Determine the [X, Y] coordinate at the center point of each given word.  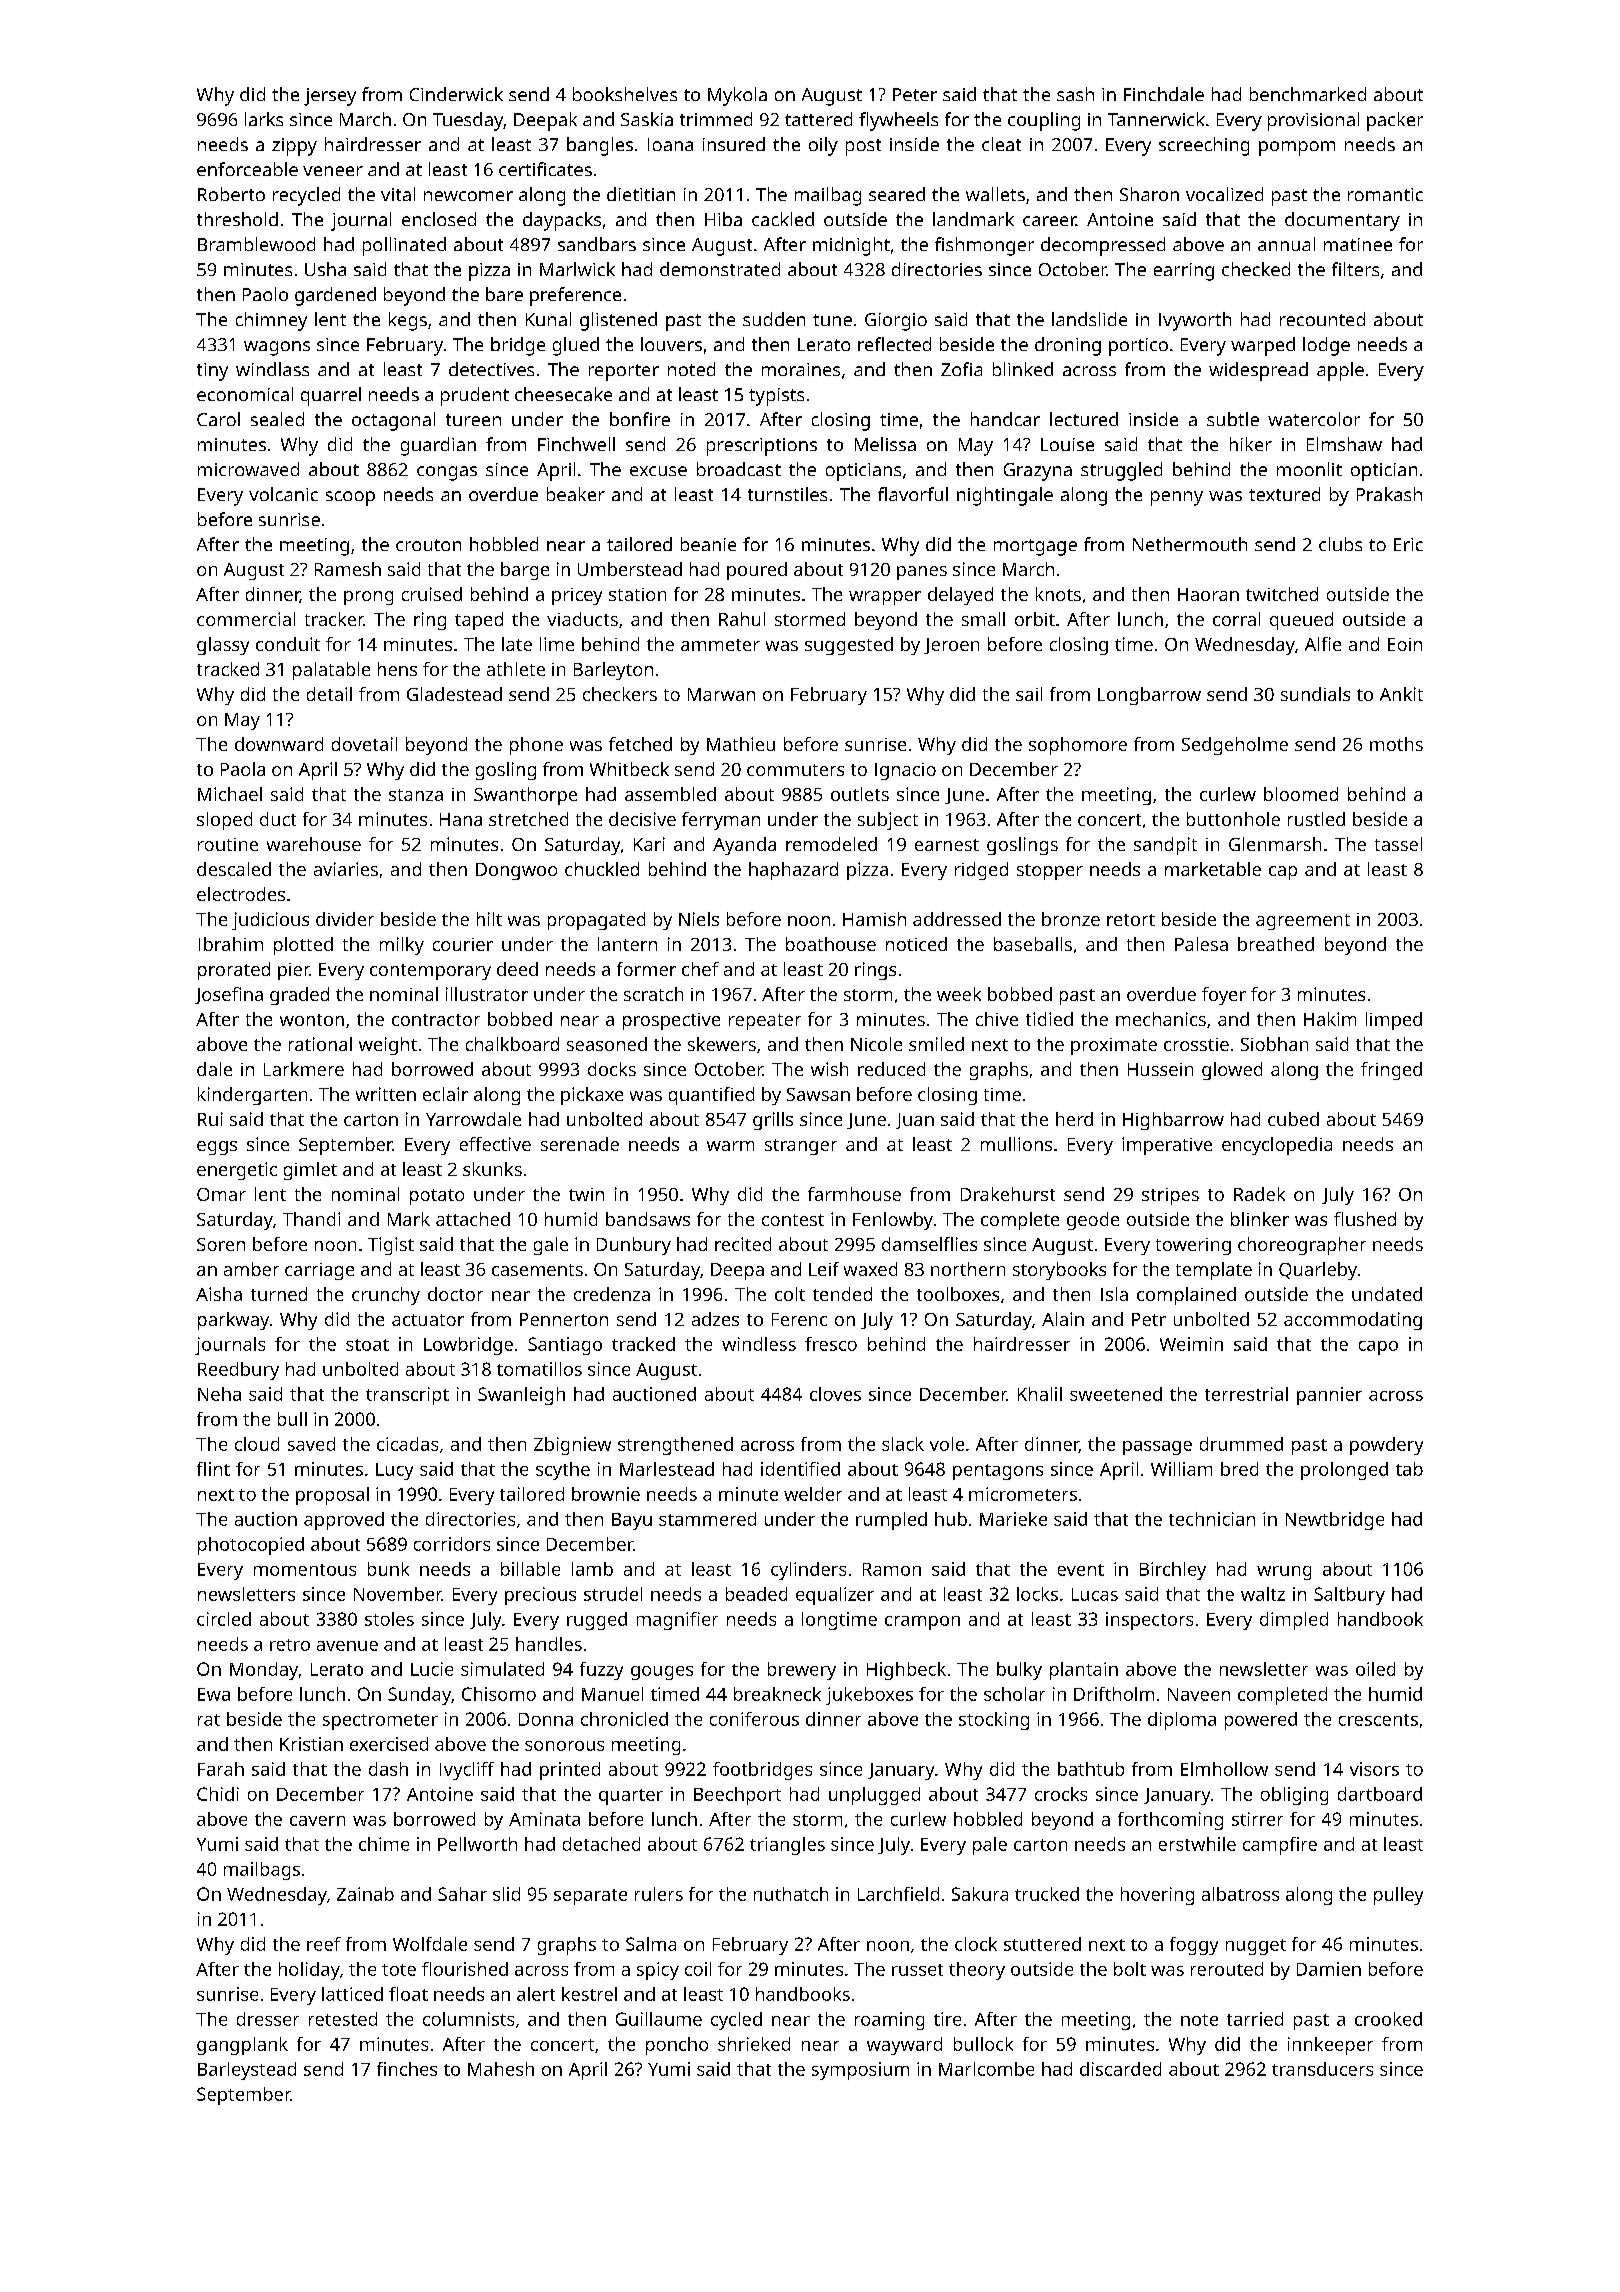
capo [1378, 1348]
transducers [1322, 2069]
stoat [367, 1345]
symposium [860, 2071]
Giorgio [896, 322]
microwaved [248, 469]
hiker [1251, 444]
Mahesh [501, 2069]
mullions [1016, 1144]
